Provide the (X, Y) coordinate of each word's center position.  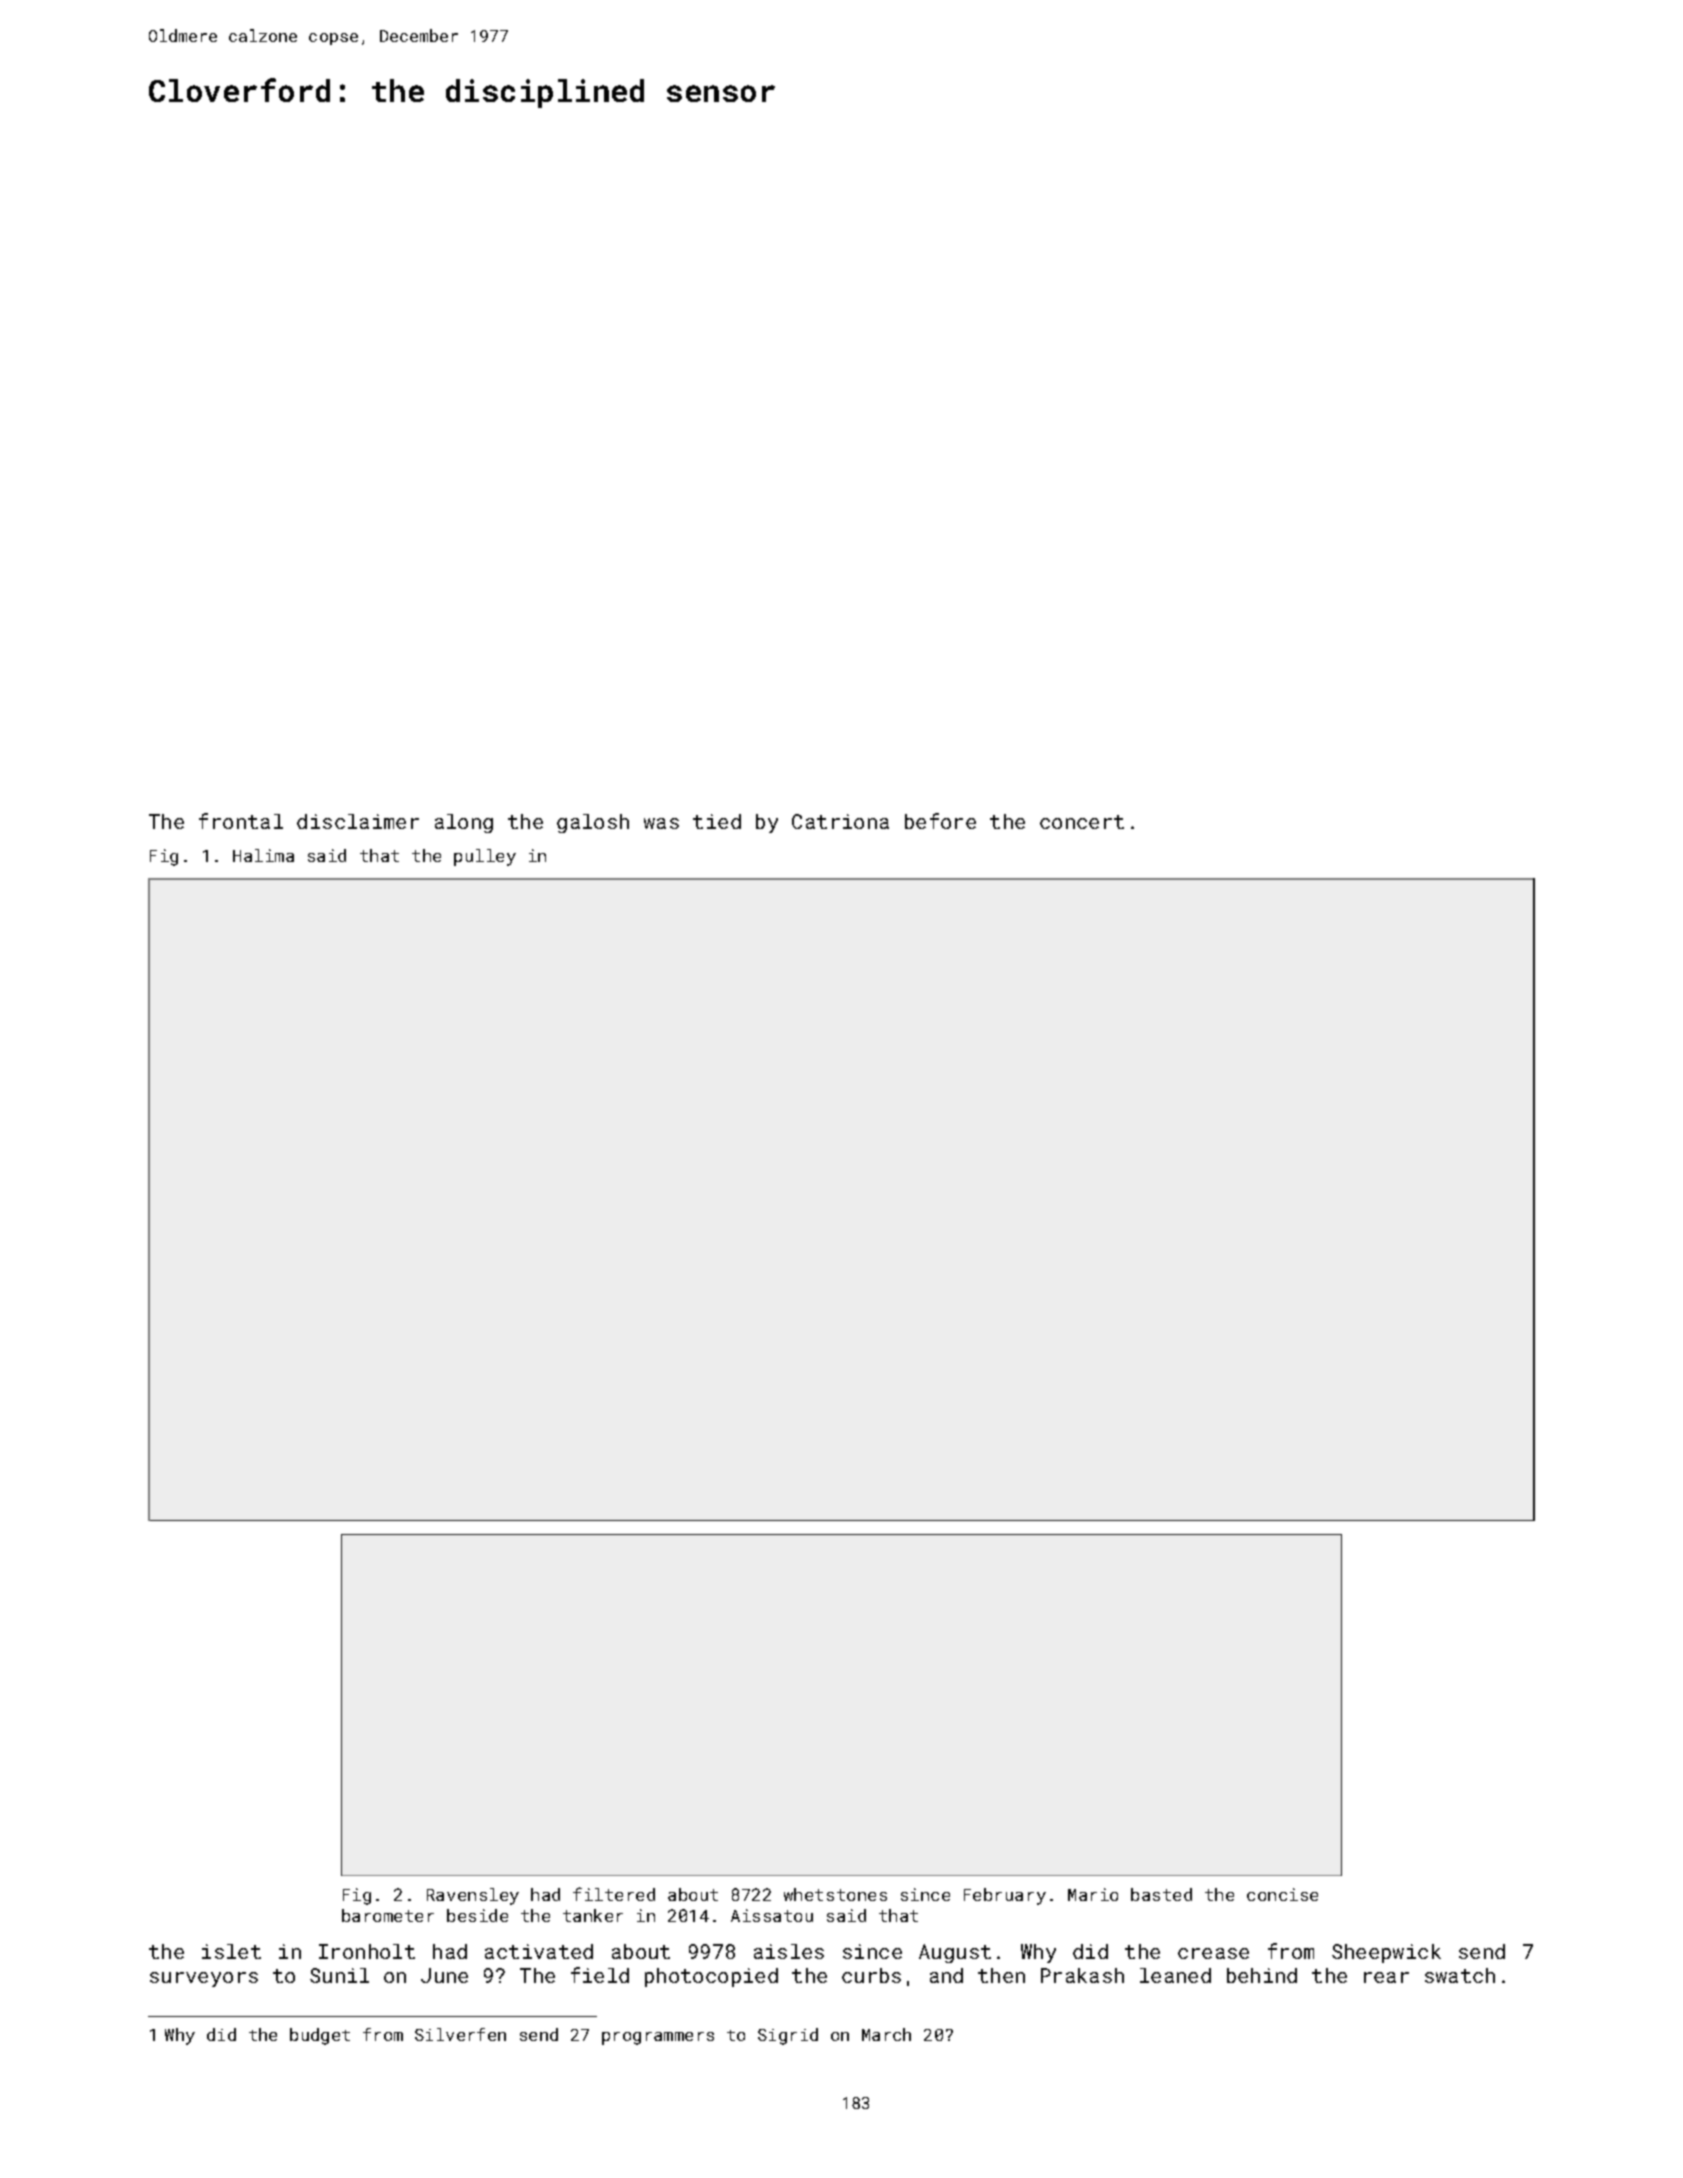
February (1005, 1896)
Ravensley (473, 1896)
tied (717, 821)
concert (1082, 822)
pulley (485, 857)
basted (1161, 1894)
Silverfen (460, 2034)
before (940, 821)
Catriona (840, 821)
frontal (241, 821)
